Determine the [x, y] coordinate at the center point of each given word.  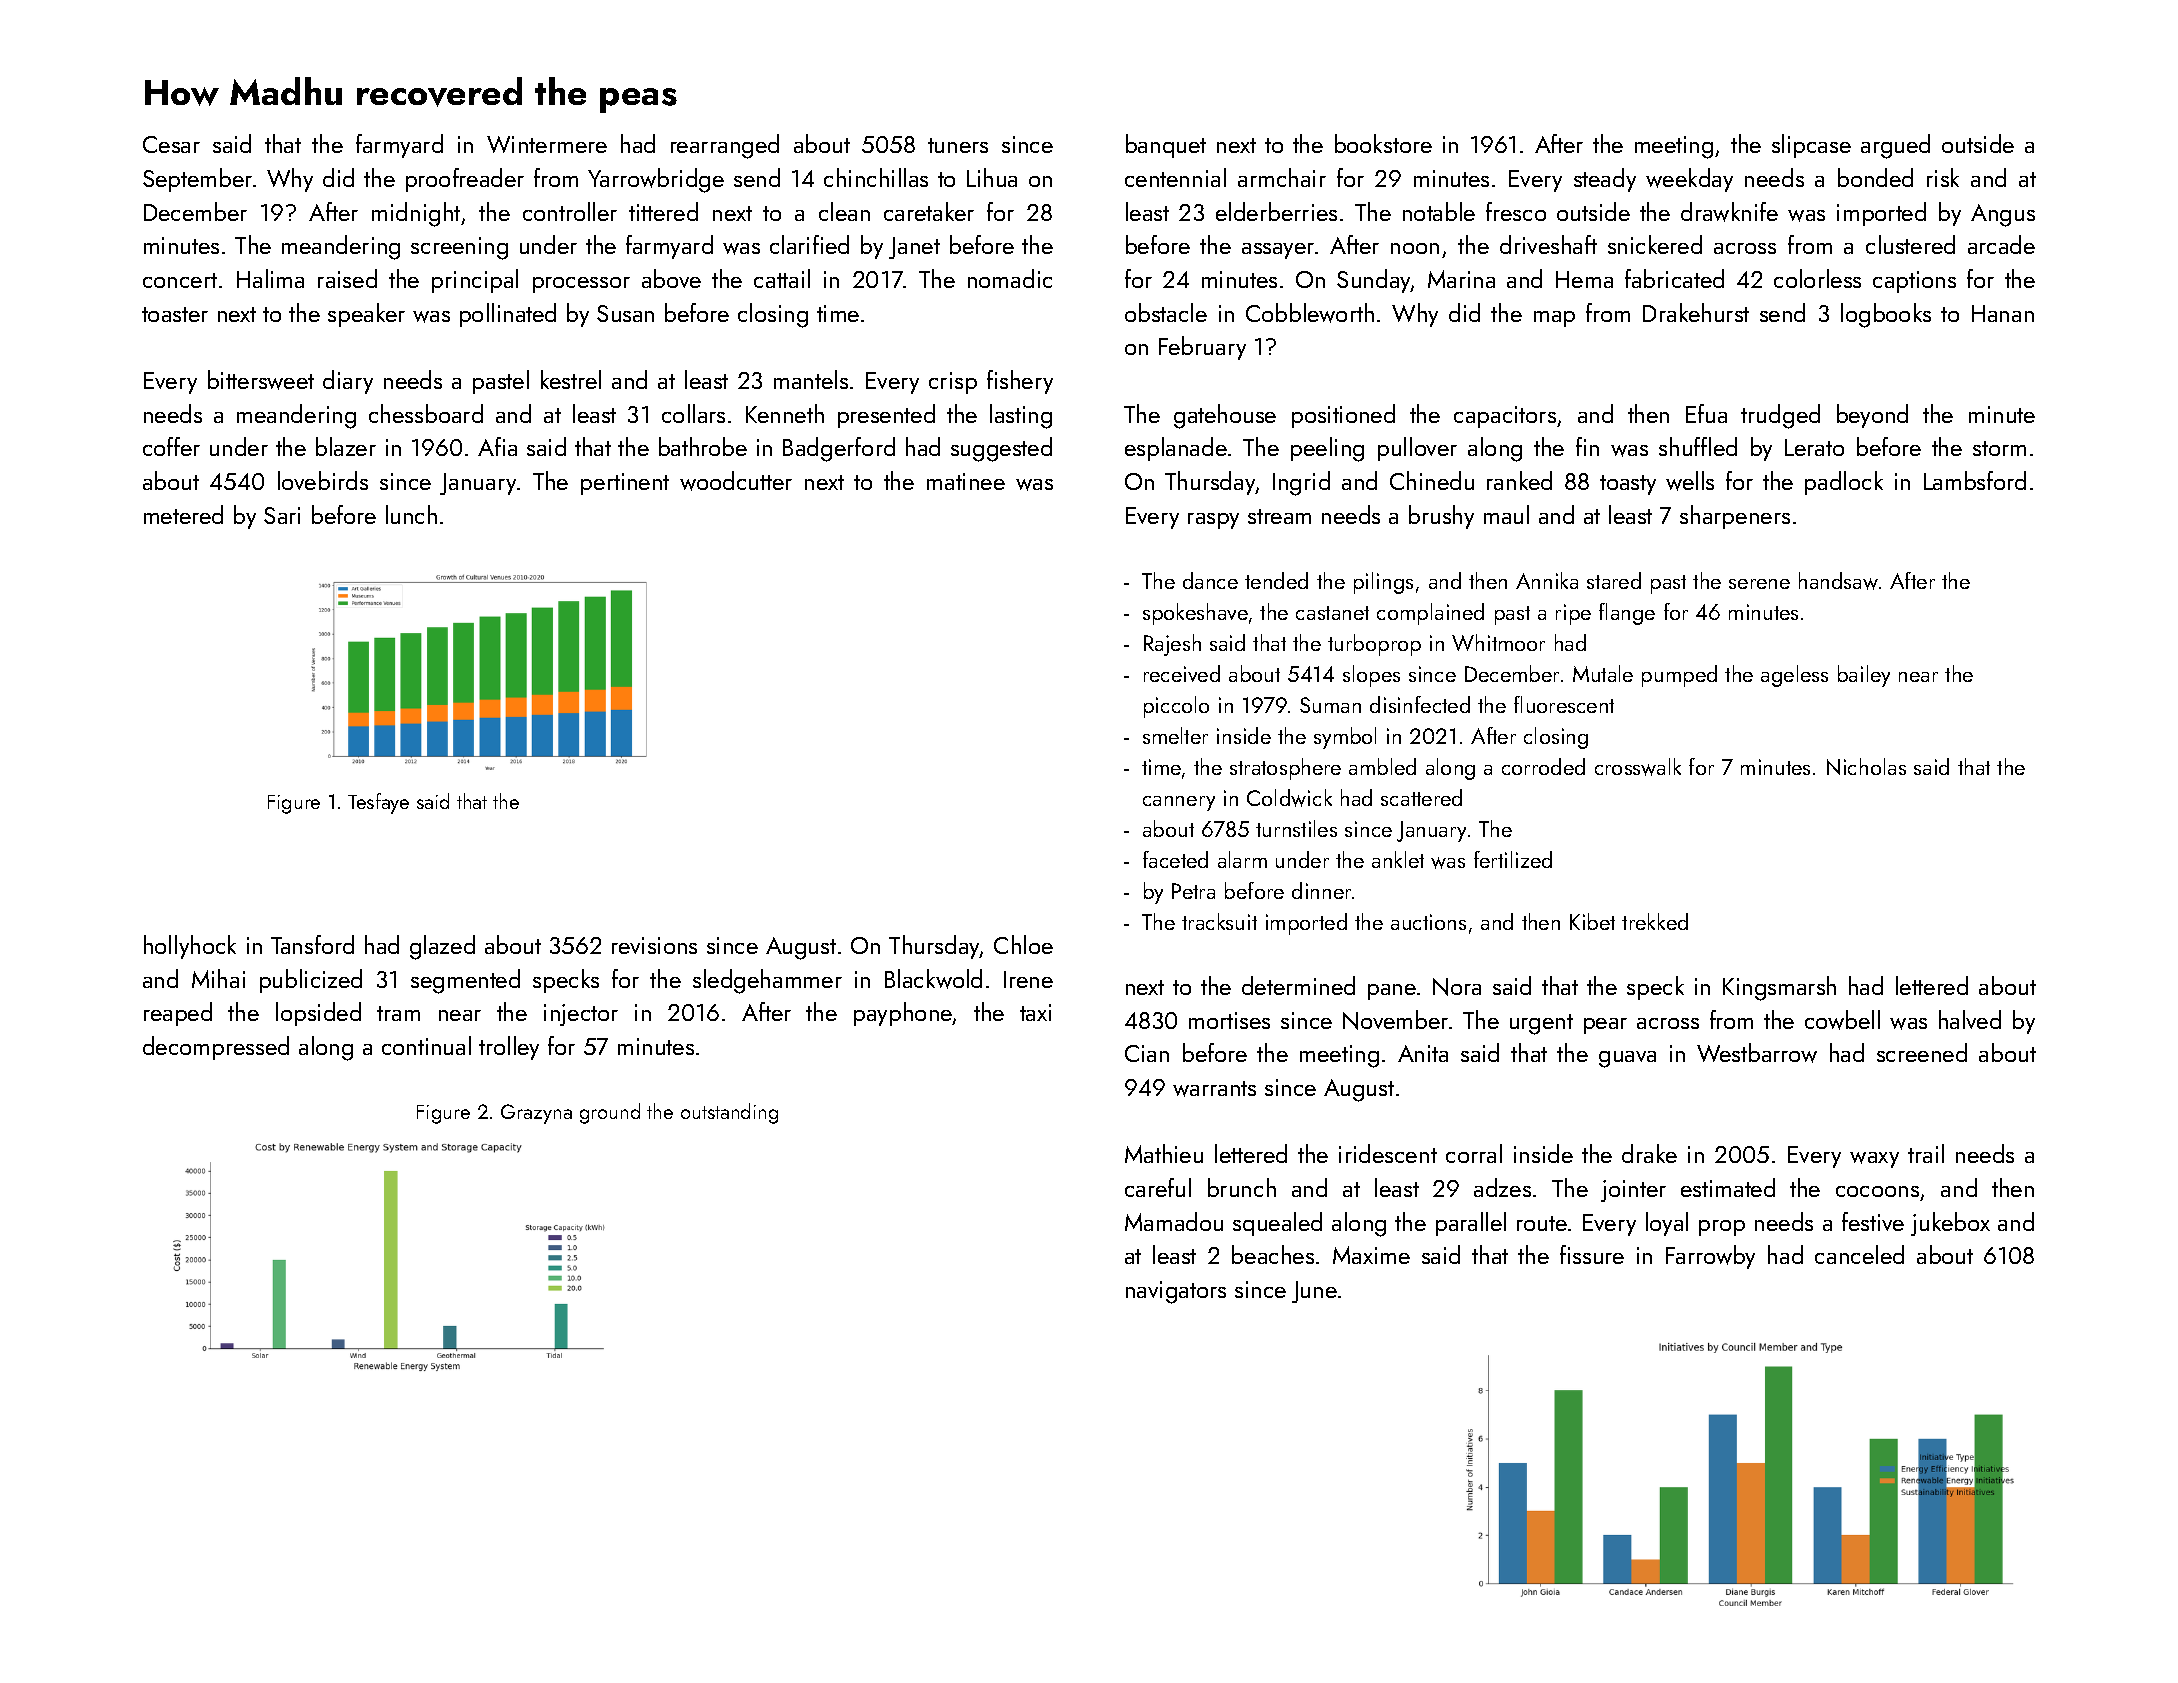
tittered [663, 211]
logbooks [1886, 315]
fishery [1020, 382]
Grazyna [536, 1114]
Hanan [2003, 313]
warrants [1214, 1089]
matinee [966, 481]
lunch [411, 514]
